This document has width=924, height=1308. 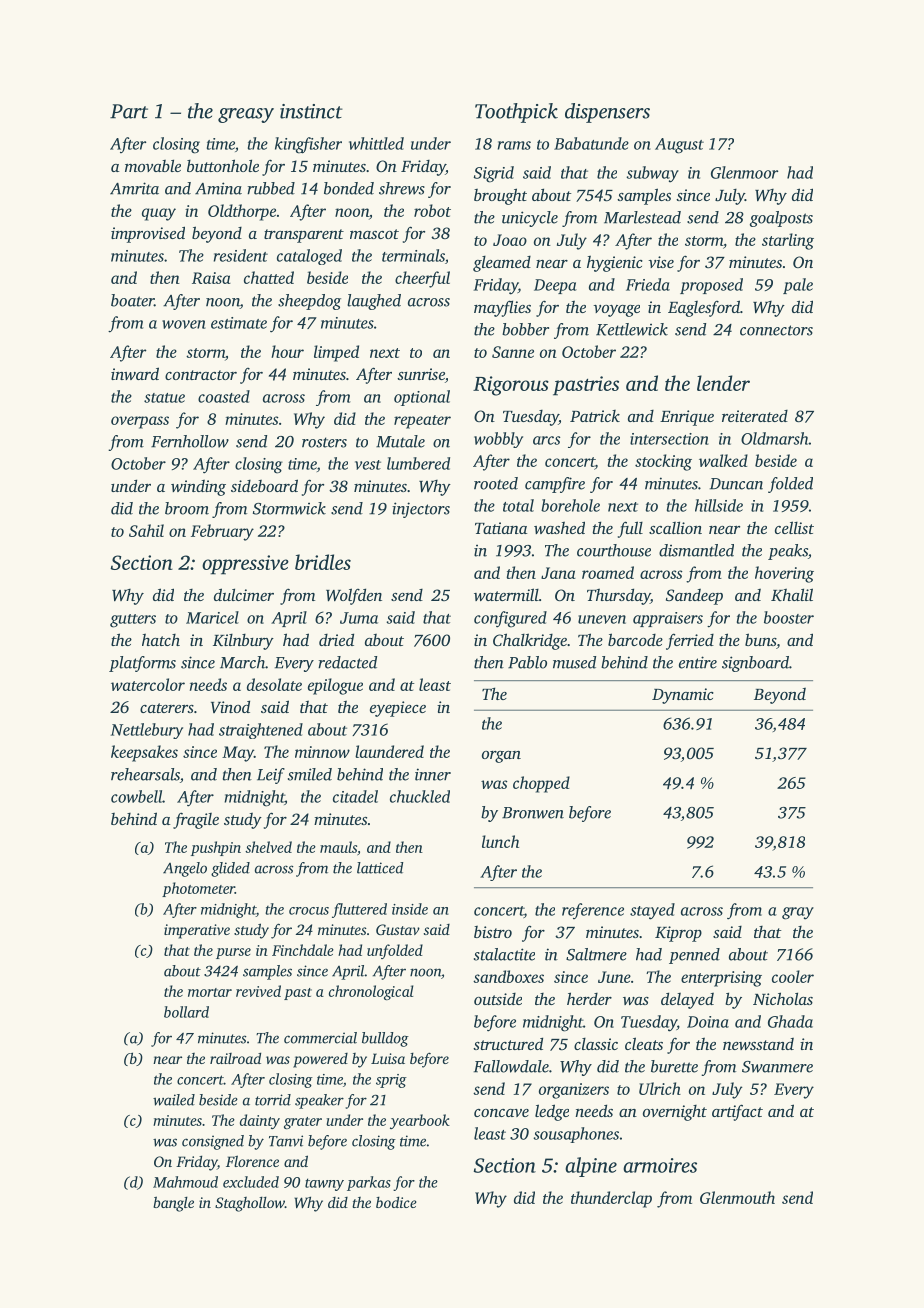 I want to click on bistro, so click(x=493, y=932).
